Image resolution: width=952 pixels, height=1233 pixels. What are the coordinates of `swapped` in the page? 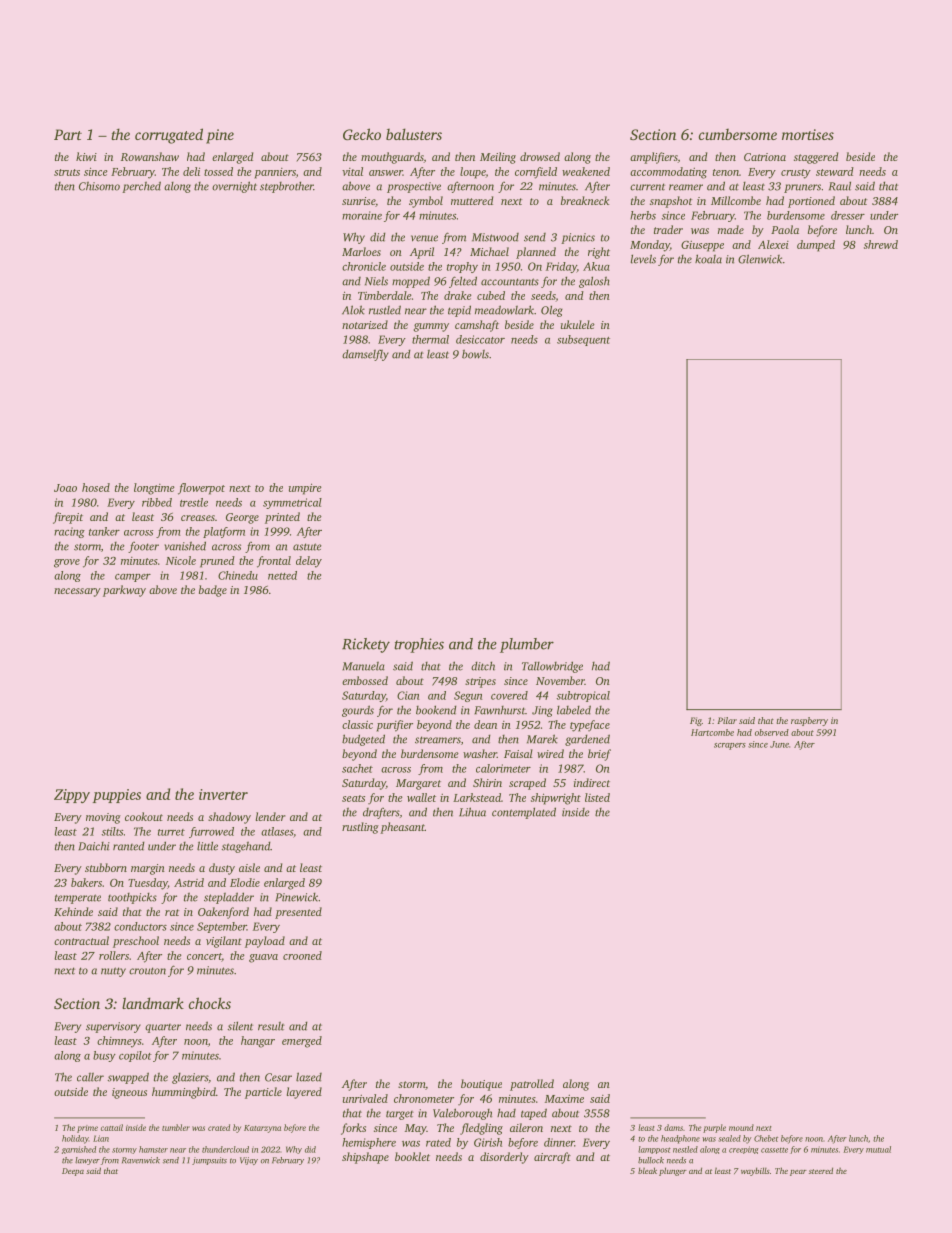 It's located at (128, 1078).
